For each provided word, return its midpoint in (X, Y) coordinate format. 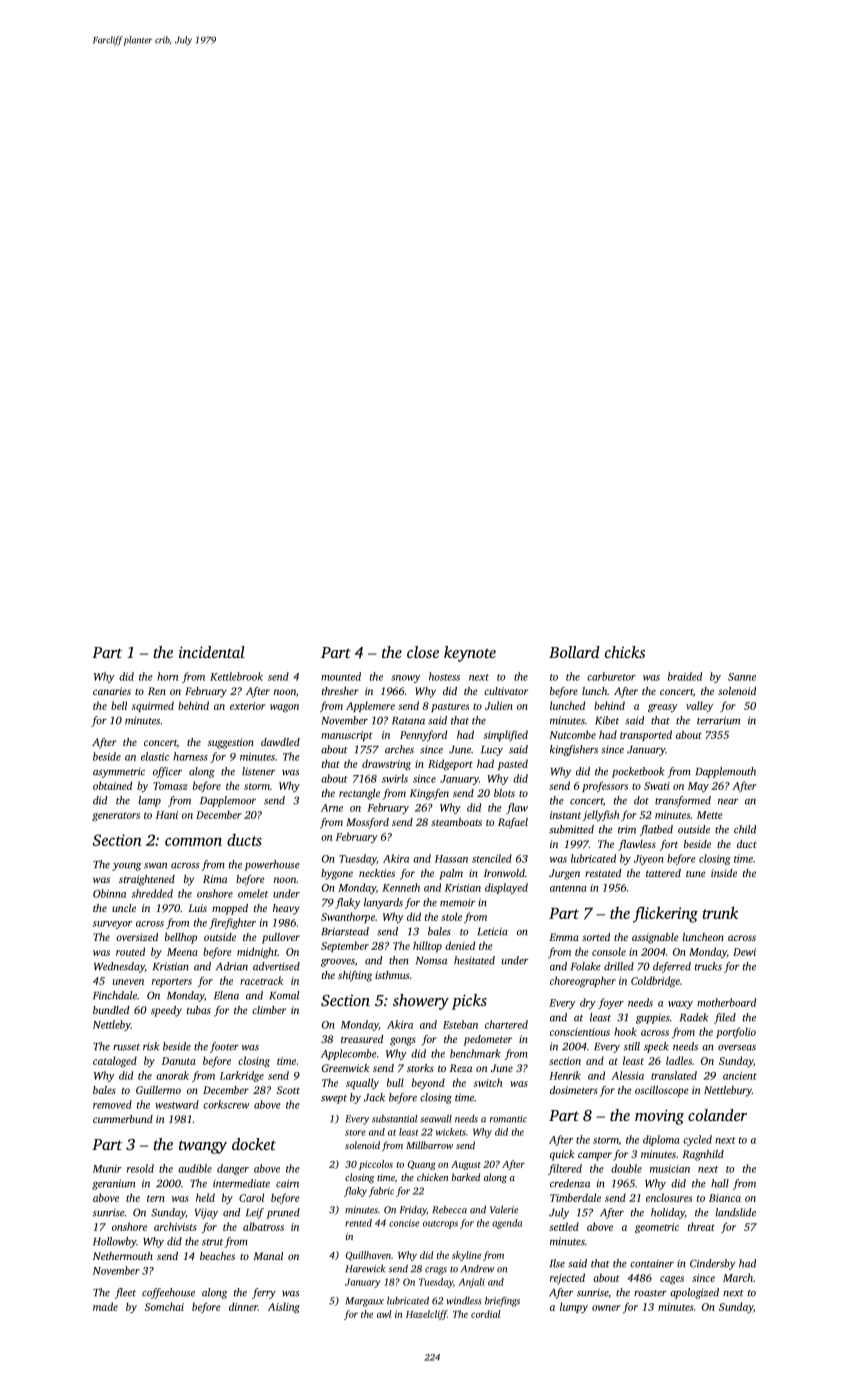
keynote (470, 654)
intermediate (241, 1183)
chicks (625, 652)
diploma (661, 1140)
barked (466, 1177)
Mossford (367, 823)
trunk (720, 913)
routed (130, 951)
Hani (167, 815)
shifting (355, 976)
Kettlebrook (236, 676)
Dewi (744, 952)
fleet (125, 1293)
